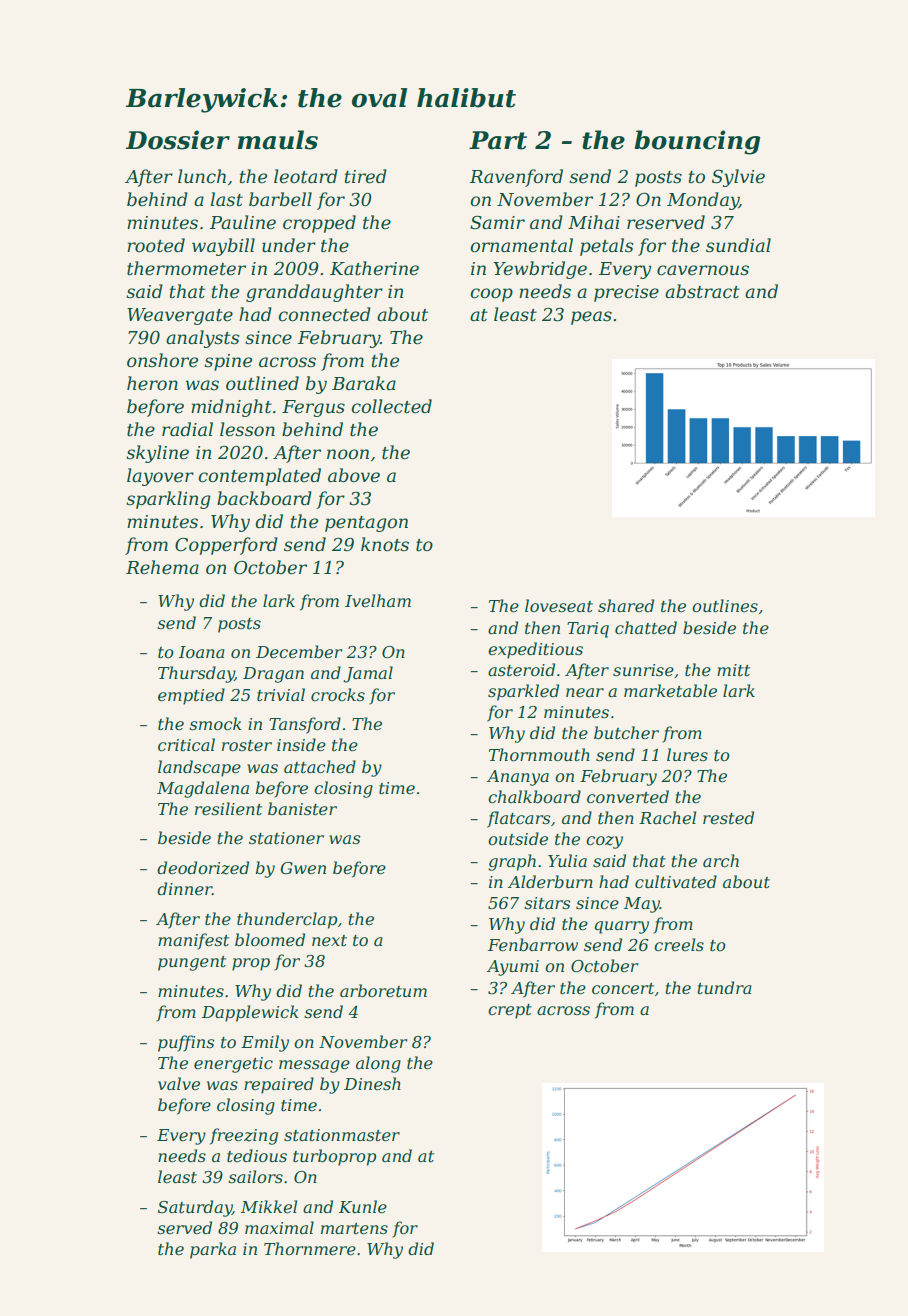  Describe the element at coordinates (302, 808) in the screenshot. I see `banister` at that location.
